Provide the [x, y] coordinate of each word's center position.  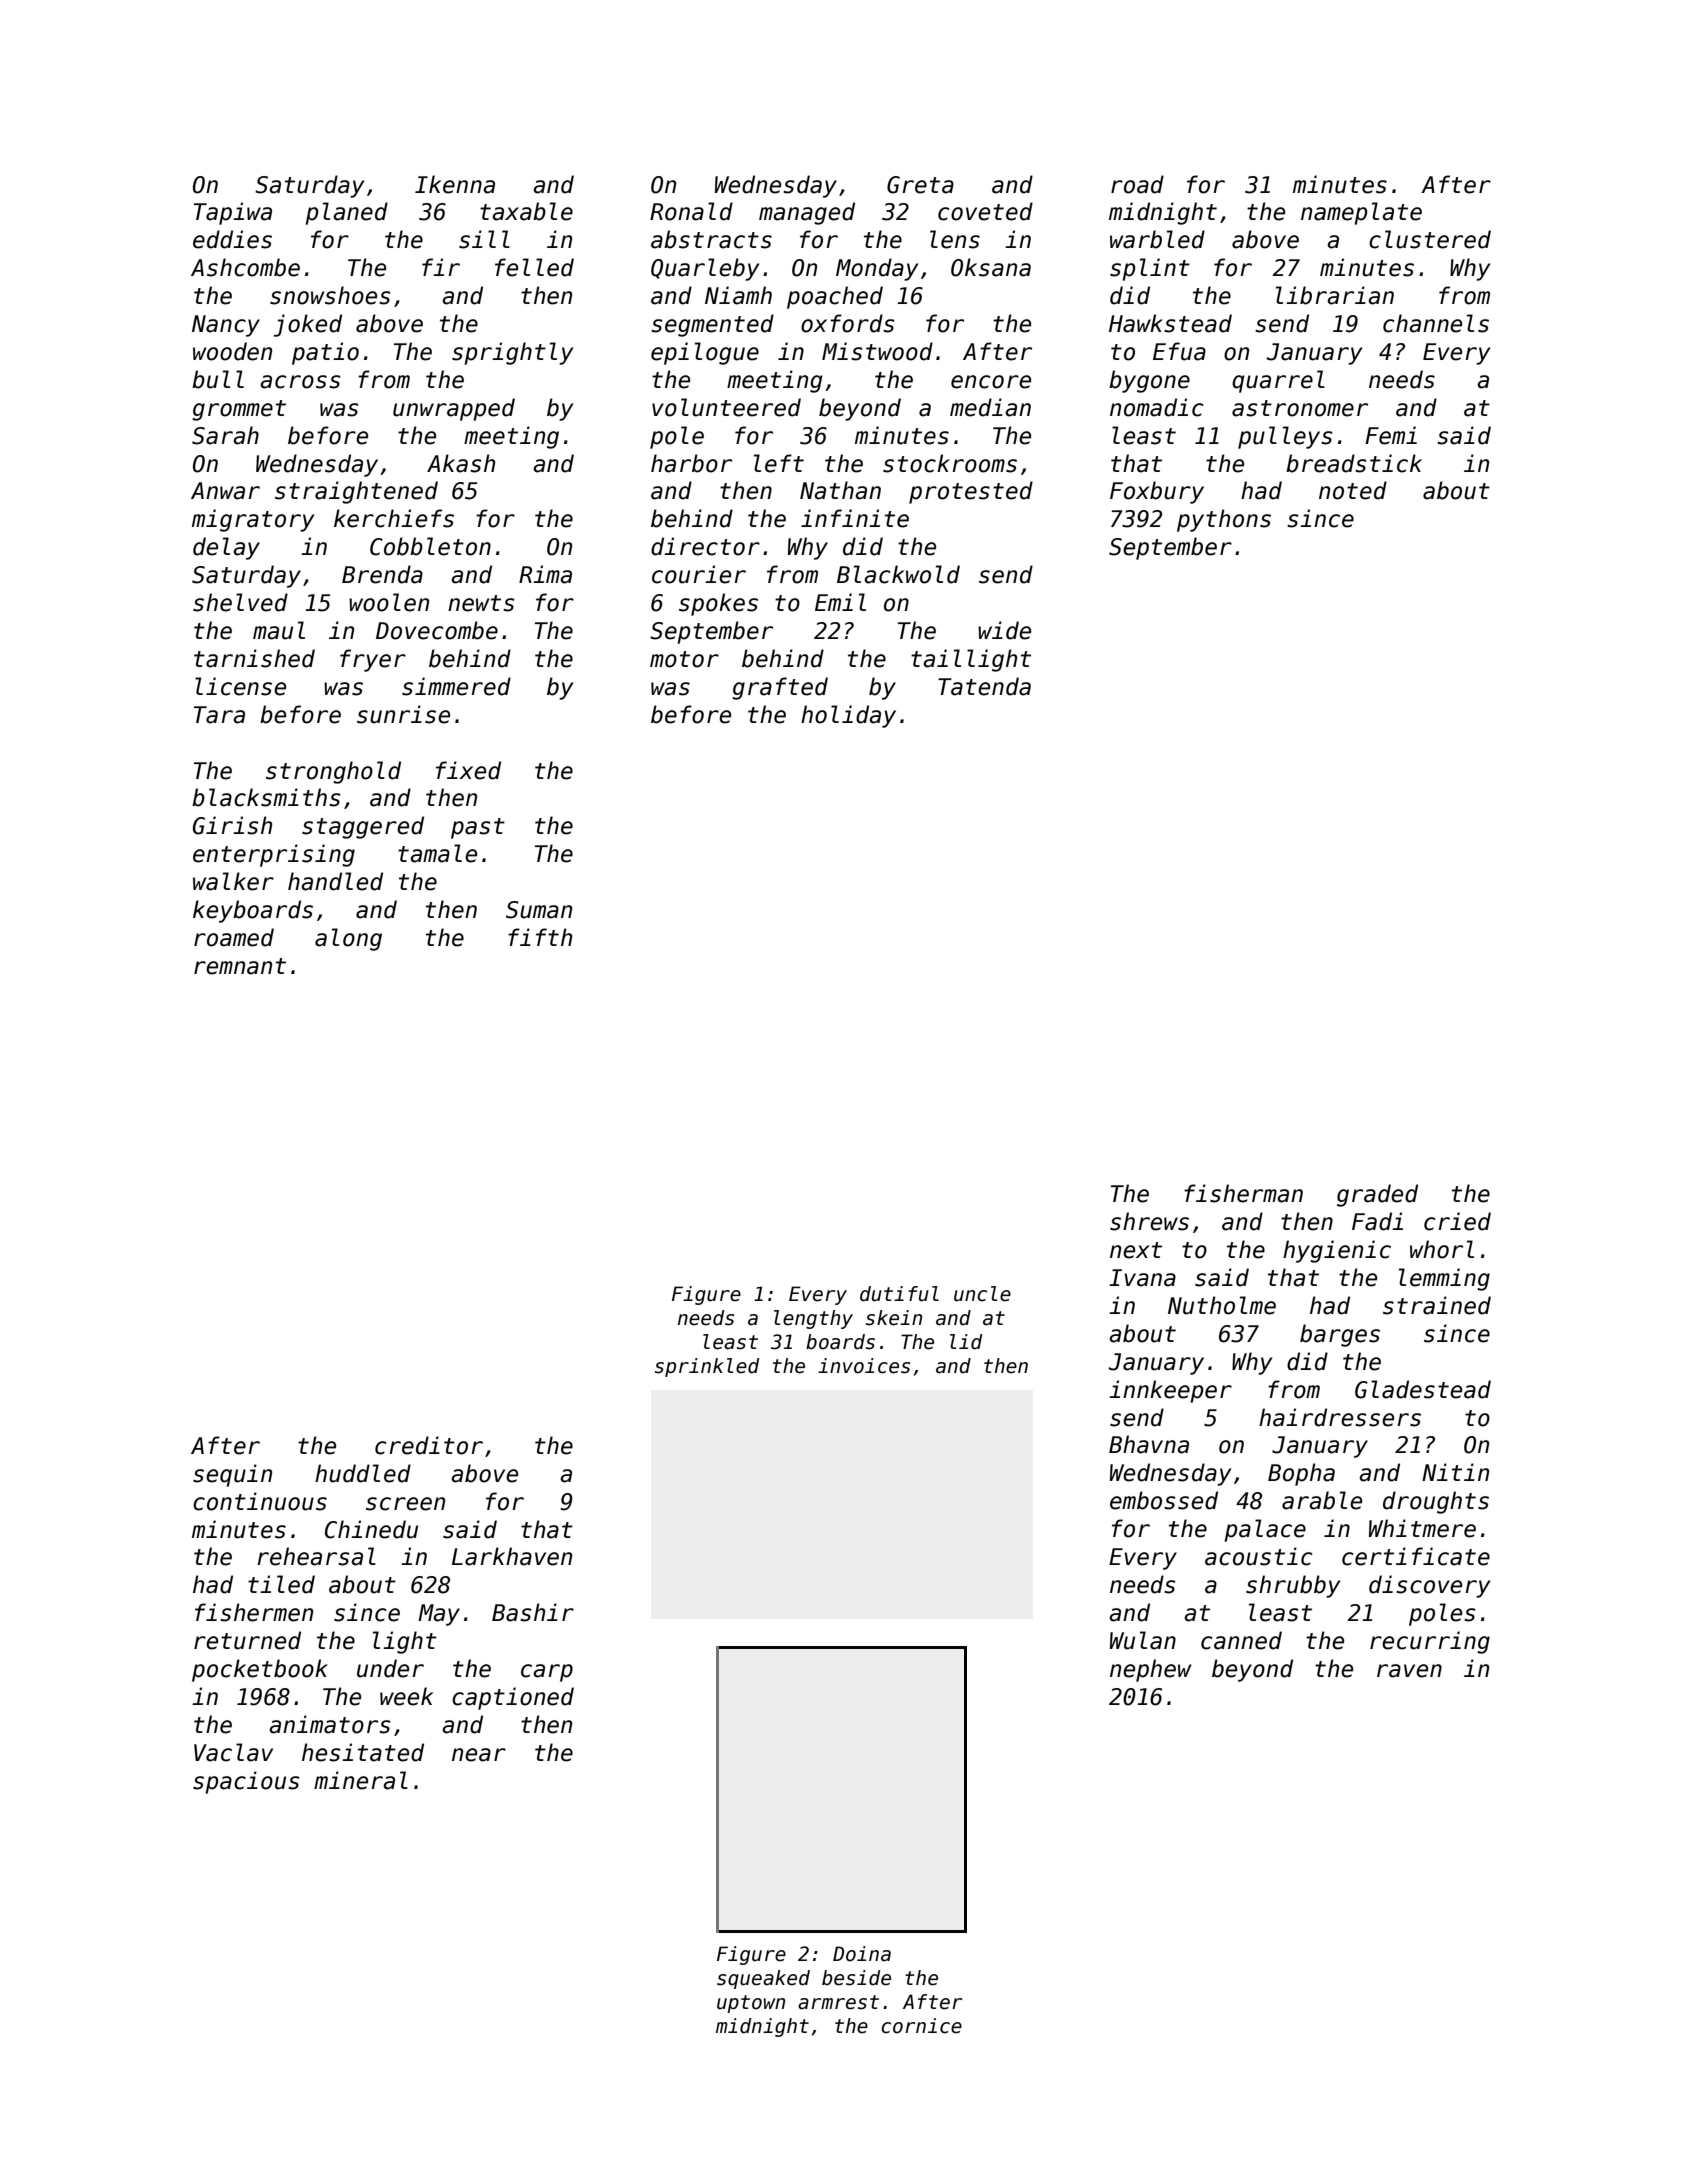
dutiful [899, 1294]
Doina [862, 1954]
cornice [921, 2026]
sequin [232, 1475]
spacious [246, 1782]
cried [1457, 1221]
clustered [1430, 239]
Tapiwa [233, 213]
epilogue [705, 353]
